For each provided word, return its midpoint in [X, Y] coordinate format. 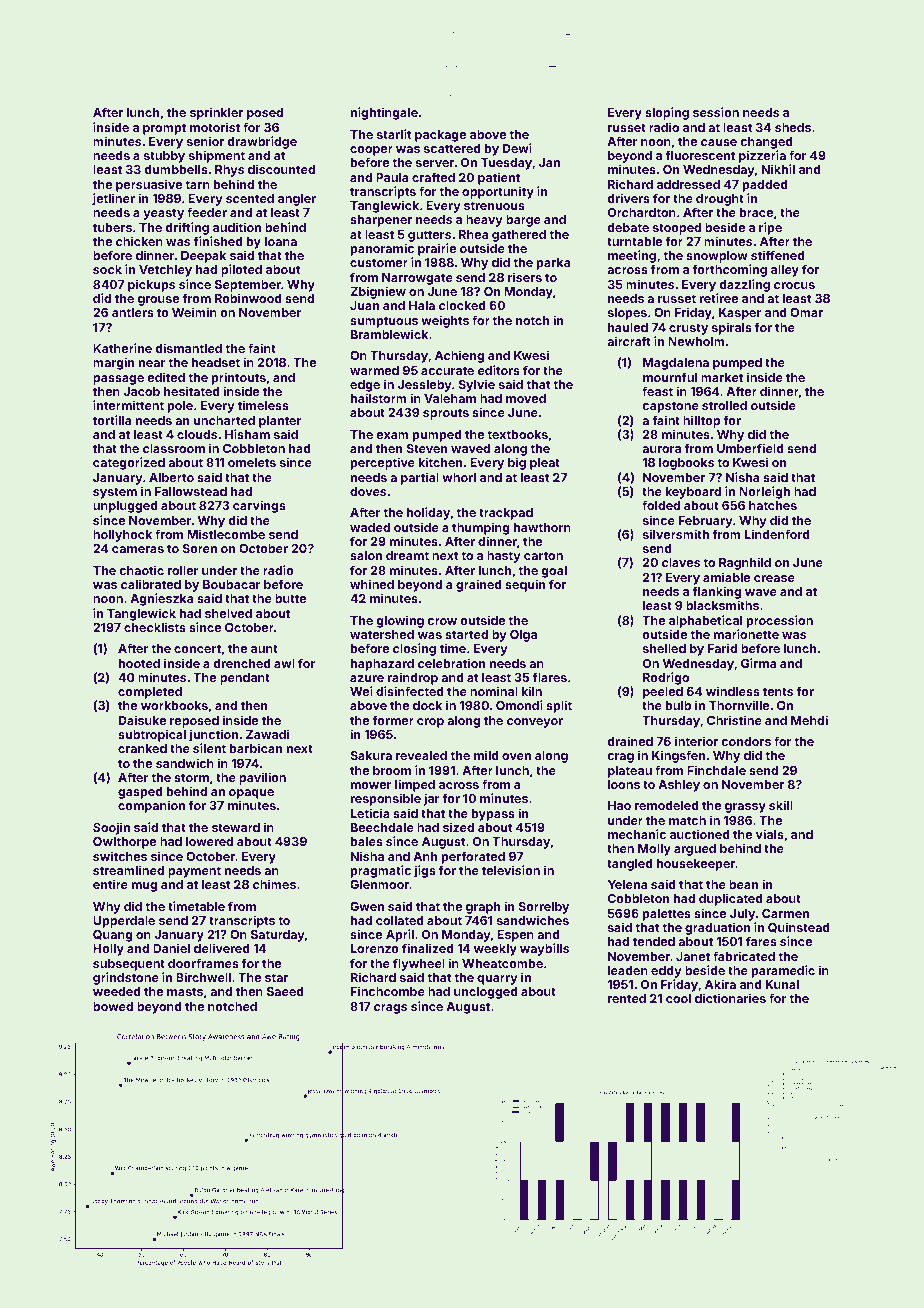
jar [431, 799]
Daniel [171, 948]
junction [213, 735]
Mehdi [809, 720]
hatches [773, 505]
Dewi [517, 148]
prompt [164, 129]
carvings [259, 506]
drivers [628, 198]
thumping [481, 528]
